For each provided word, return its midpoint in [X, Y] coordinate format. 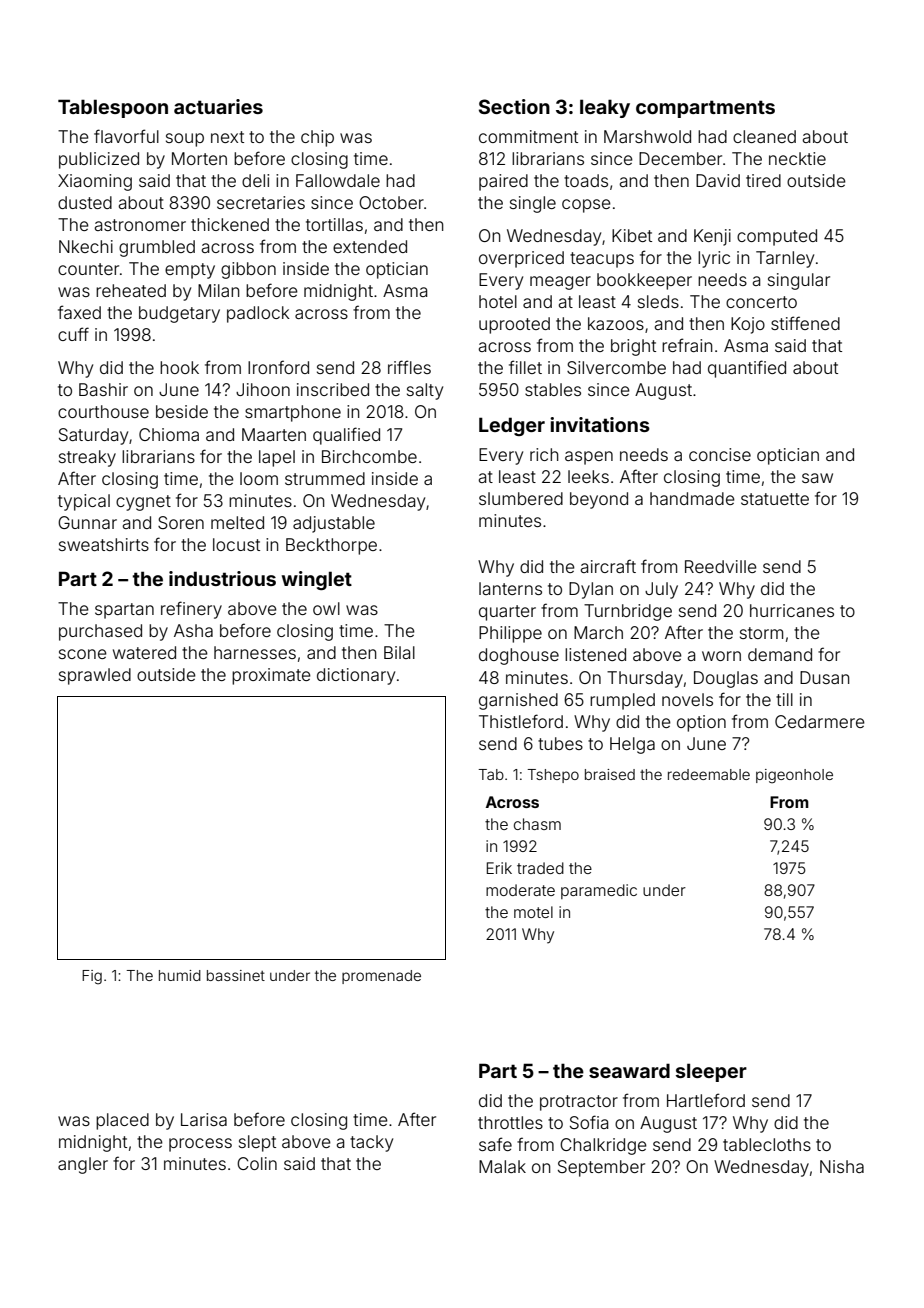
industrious [222, 578]
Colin [257, 1163]
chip [317, 138]
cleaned [764, 136]
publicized [99, 160]
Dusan [824, 677]
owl [326, 608]
